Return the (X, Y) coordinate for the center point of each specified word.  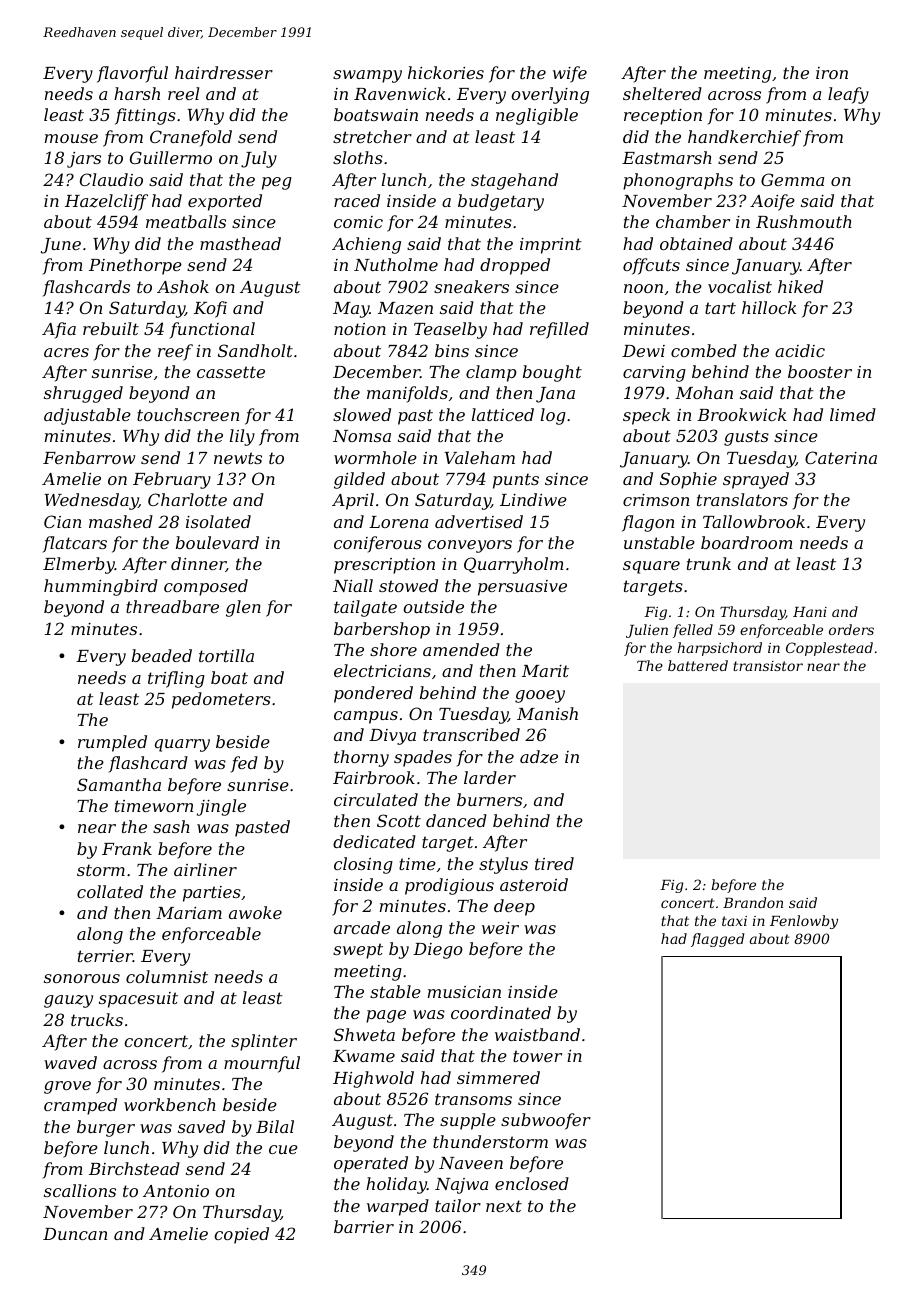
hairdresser (224, 72)
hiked (800, 286)
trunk (709, 563)
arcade (362, 927)
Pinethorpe (135, 266)
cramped (80, 1106)
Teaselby (450, 330)
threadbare (172, 606)
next (504, 1206)
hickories (446, 72)
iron (832, 73)
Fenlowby (804, 922)
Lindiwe (533, 499)
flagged (717, 940)
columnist (167, 976)
